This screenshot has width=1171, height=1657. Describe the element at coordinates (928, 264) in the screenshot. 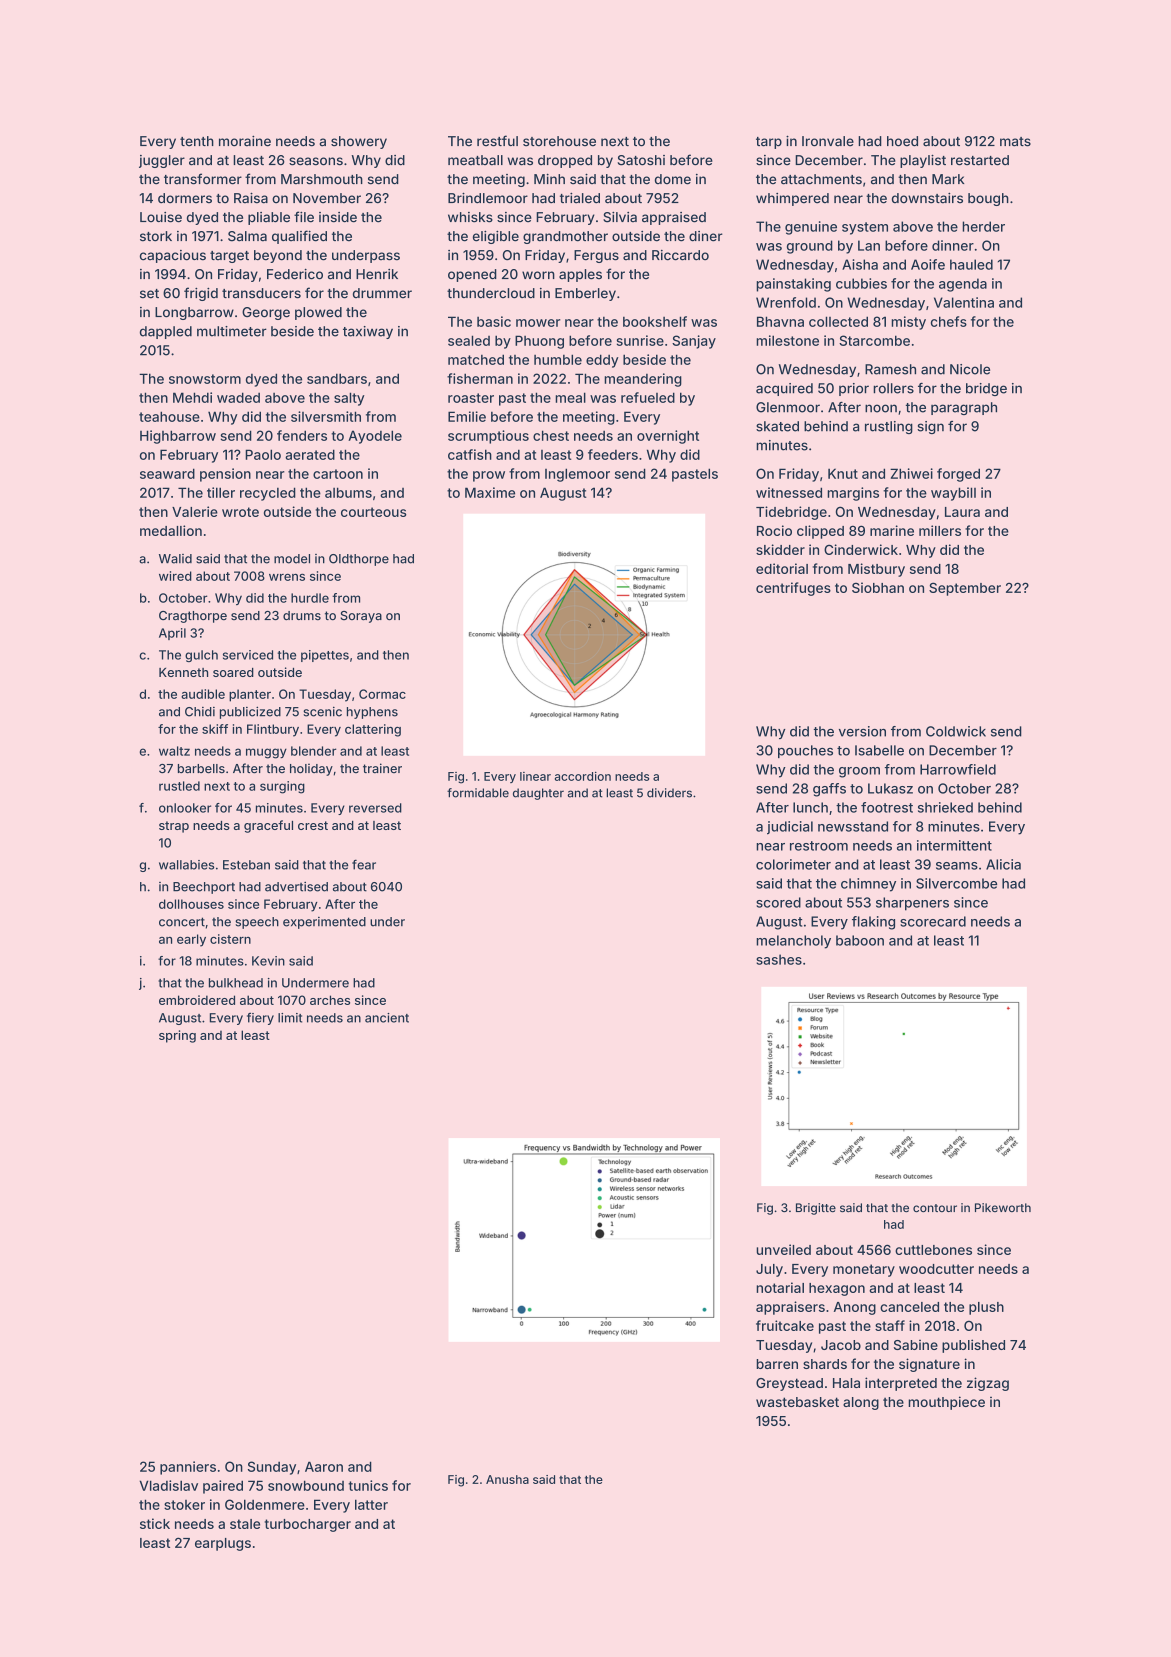

I see `Aoife` at that location.
